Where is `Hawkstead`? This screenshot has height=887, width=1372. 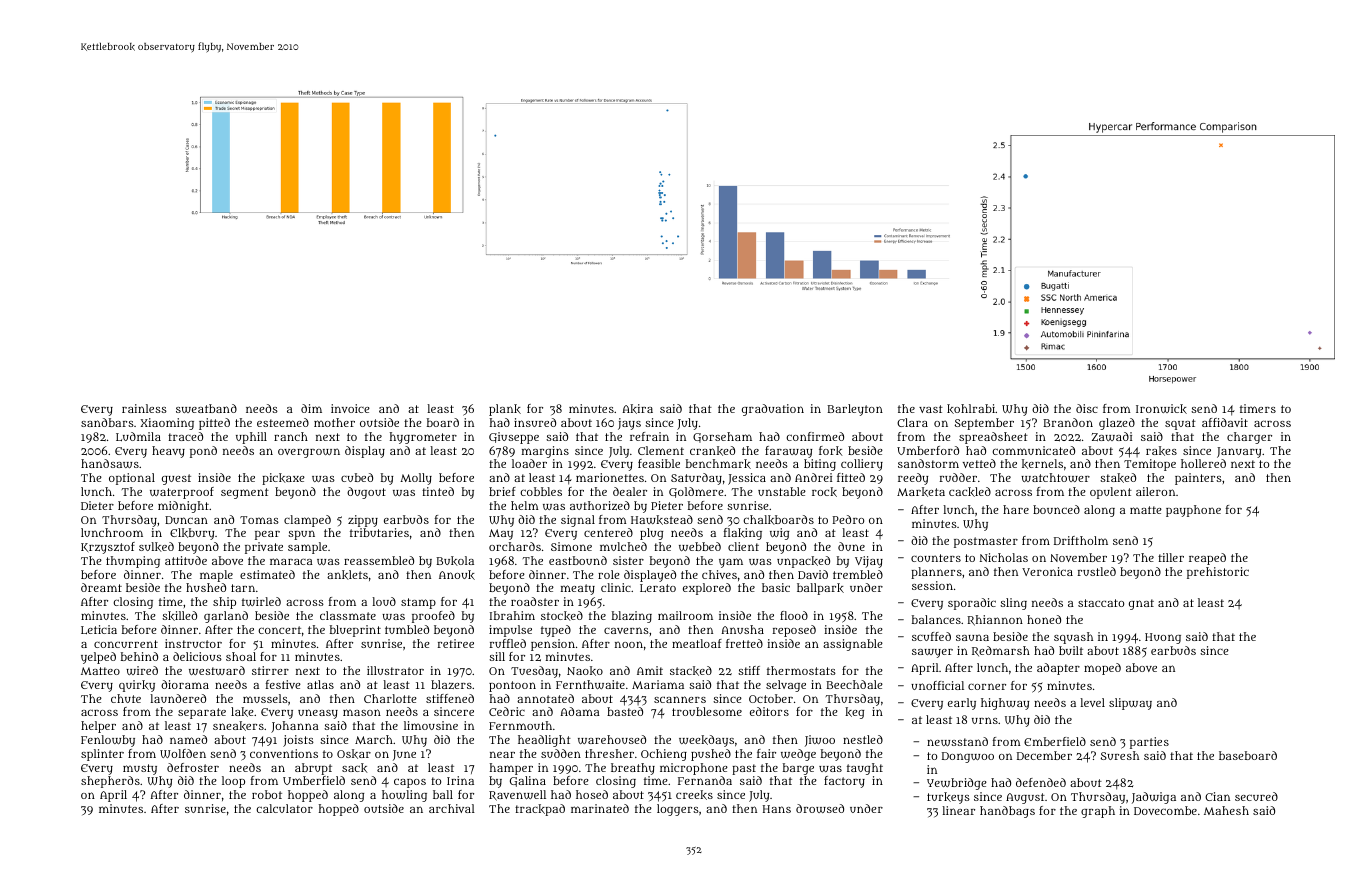 Hawkstead is located at coordinates (662, 520).
